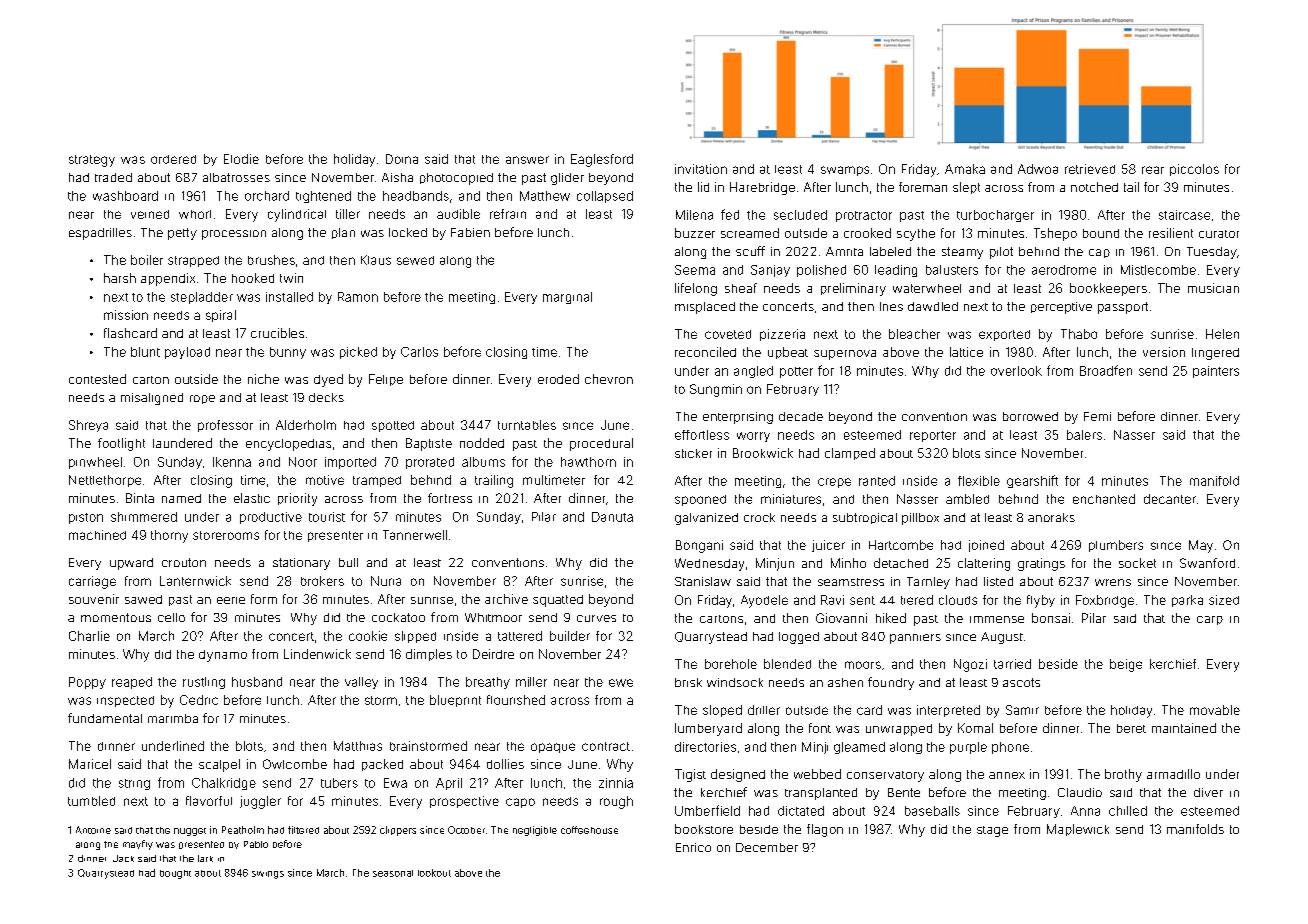 The height and width of the document is (924, 1308). What do you see at coordinates (297, 215) in the document?
I see `cylindrical` at bounding box center [297, 215].
